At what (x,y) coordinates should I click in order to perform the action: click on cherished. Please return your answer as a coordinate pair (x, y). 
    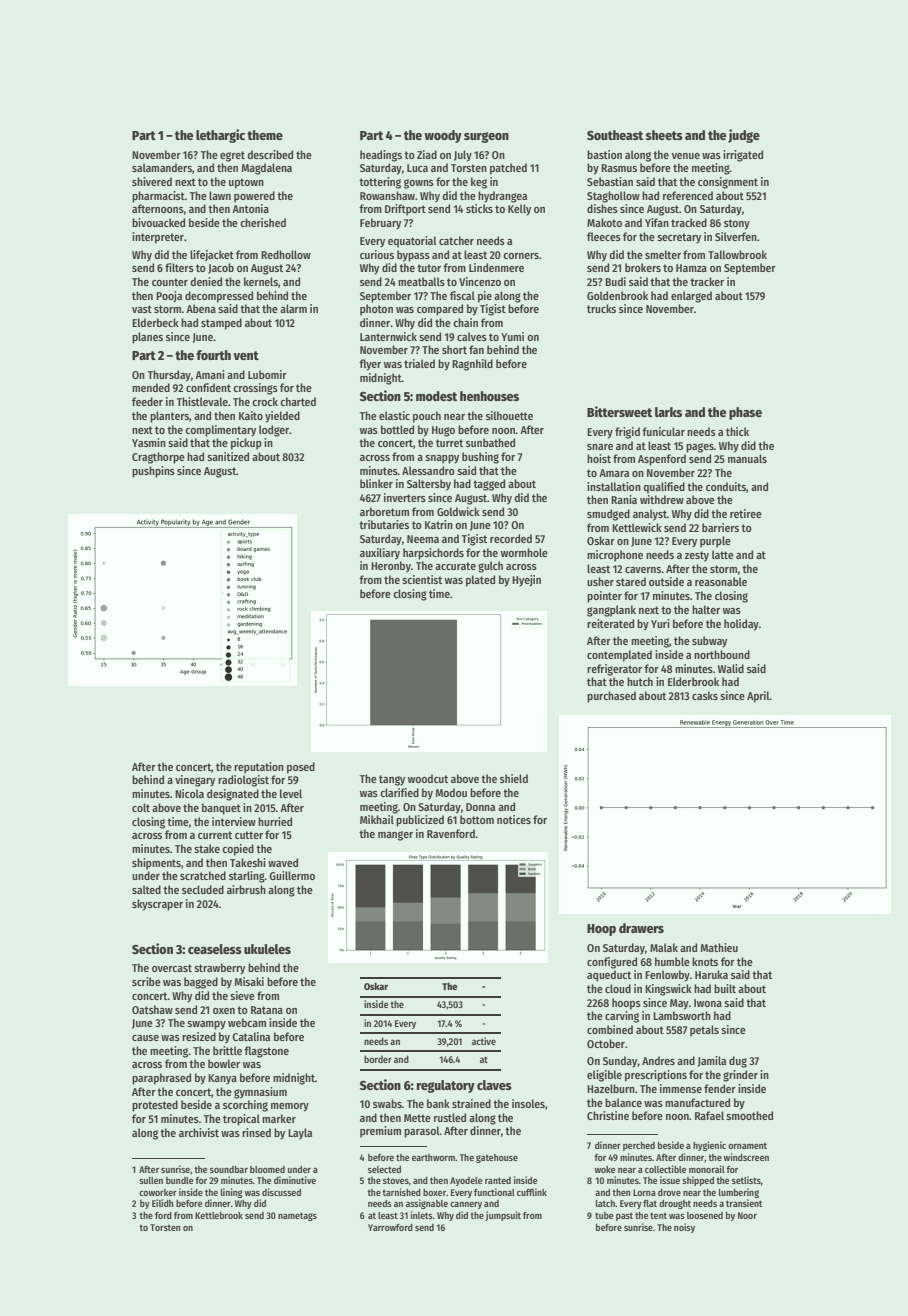
    Looking at the image, I should click on (263, 222).
